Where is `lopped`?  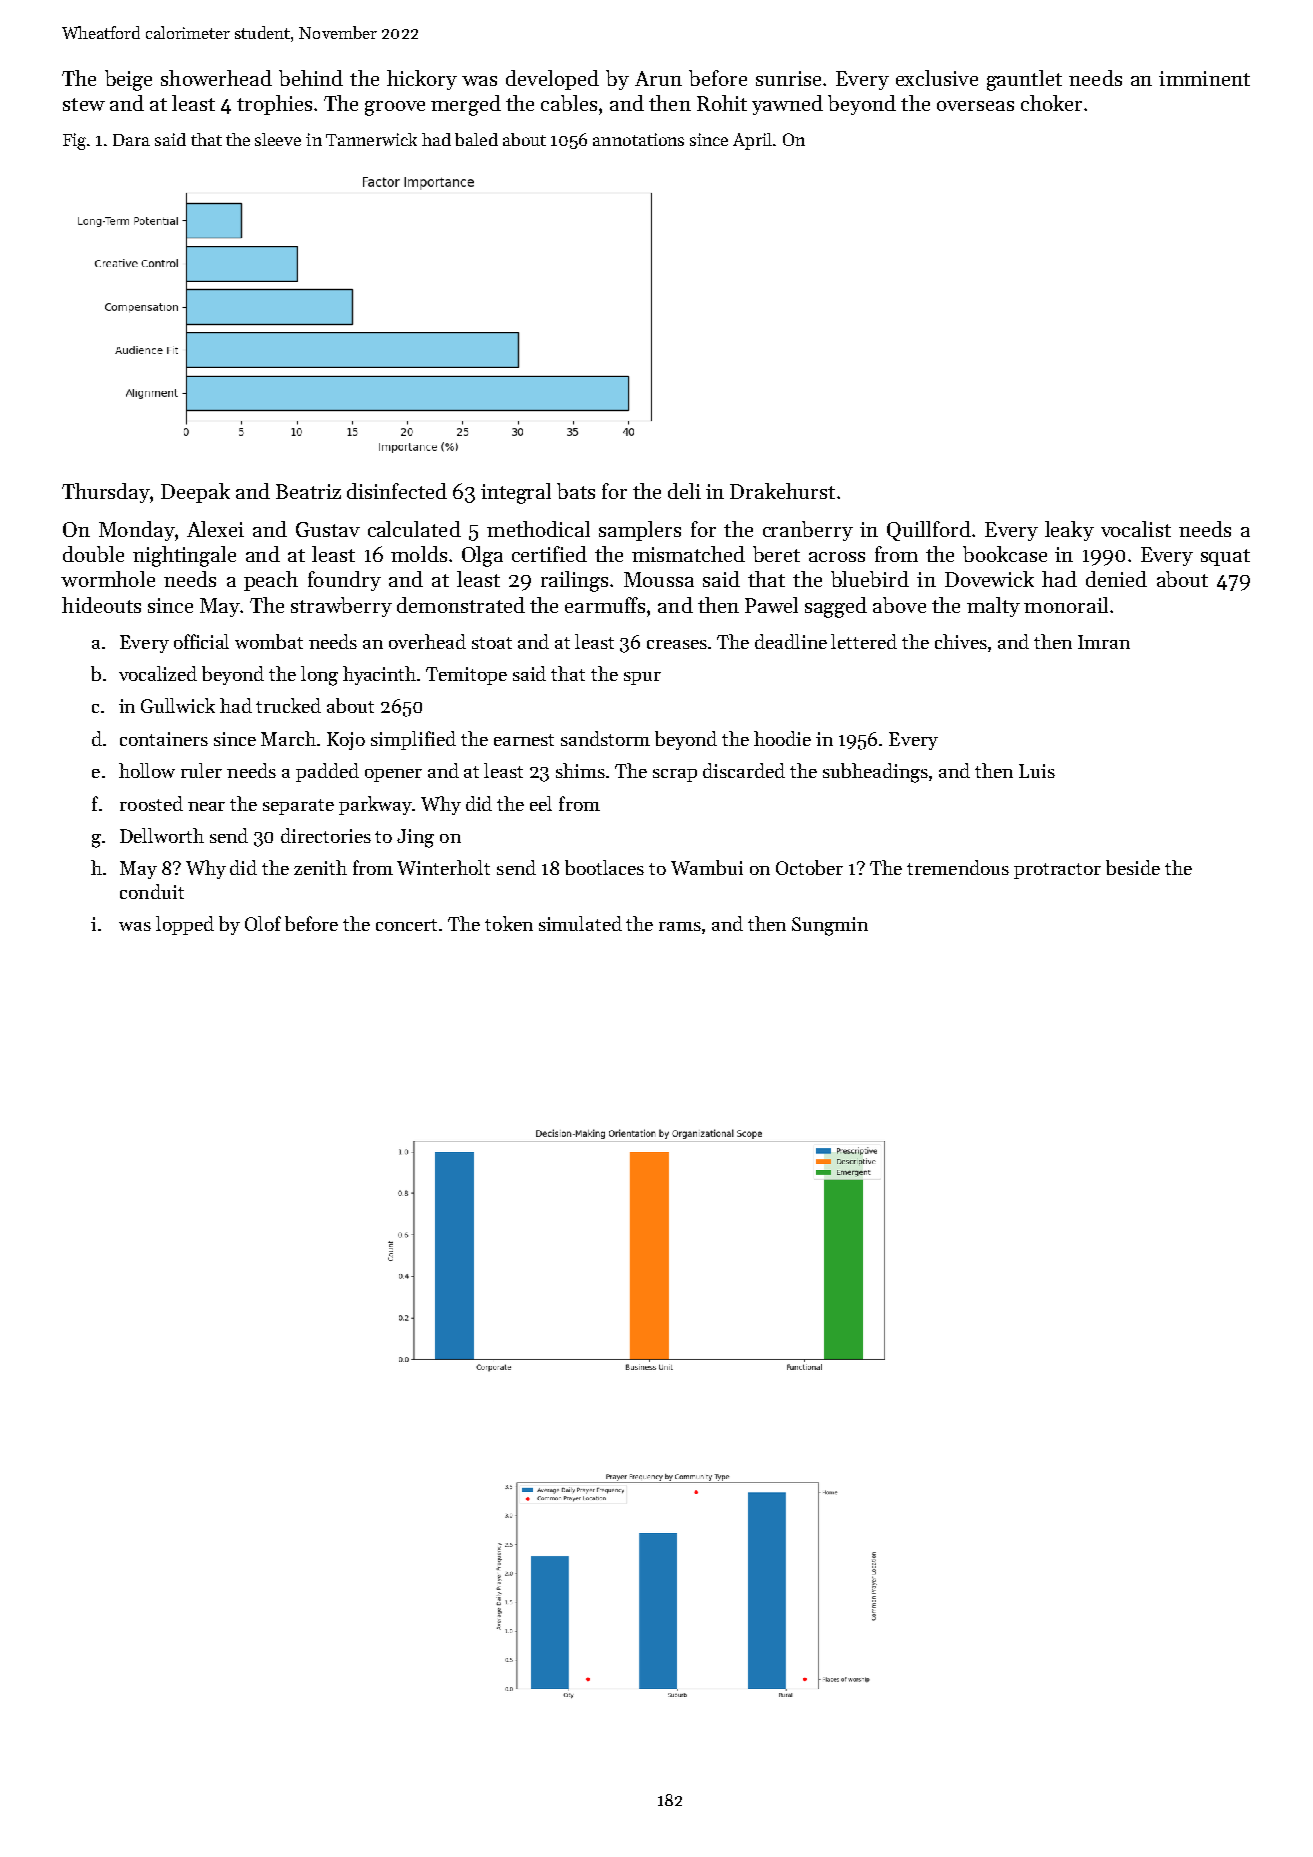
lopped is located at coordinates (185, 925).
